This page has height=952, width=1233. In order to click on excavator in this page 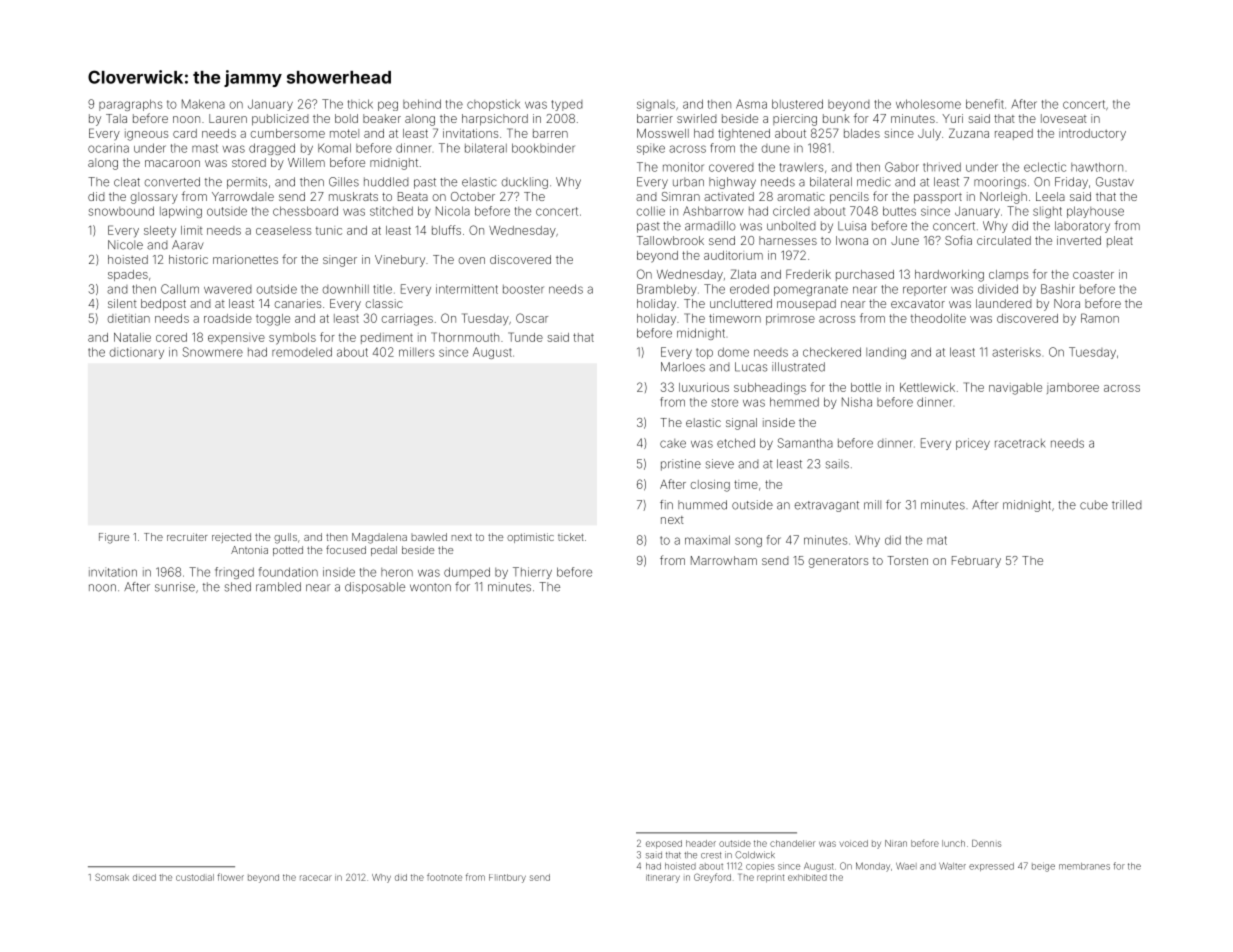, I will do `click(918, 304)`.
